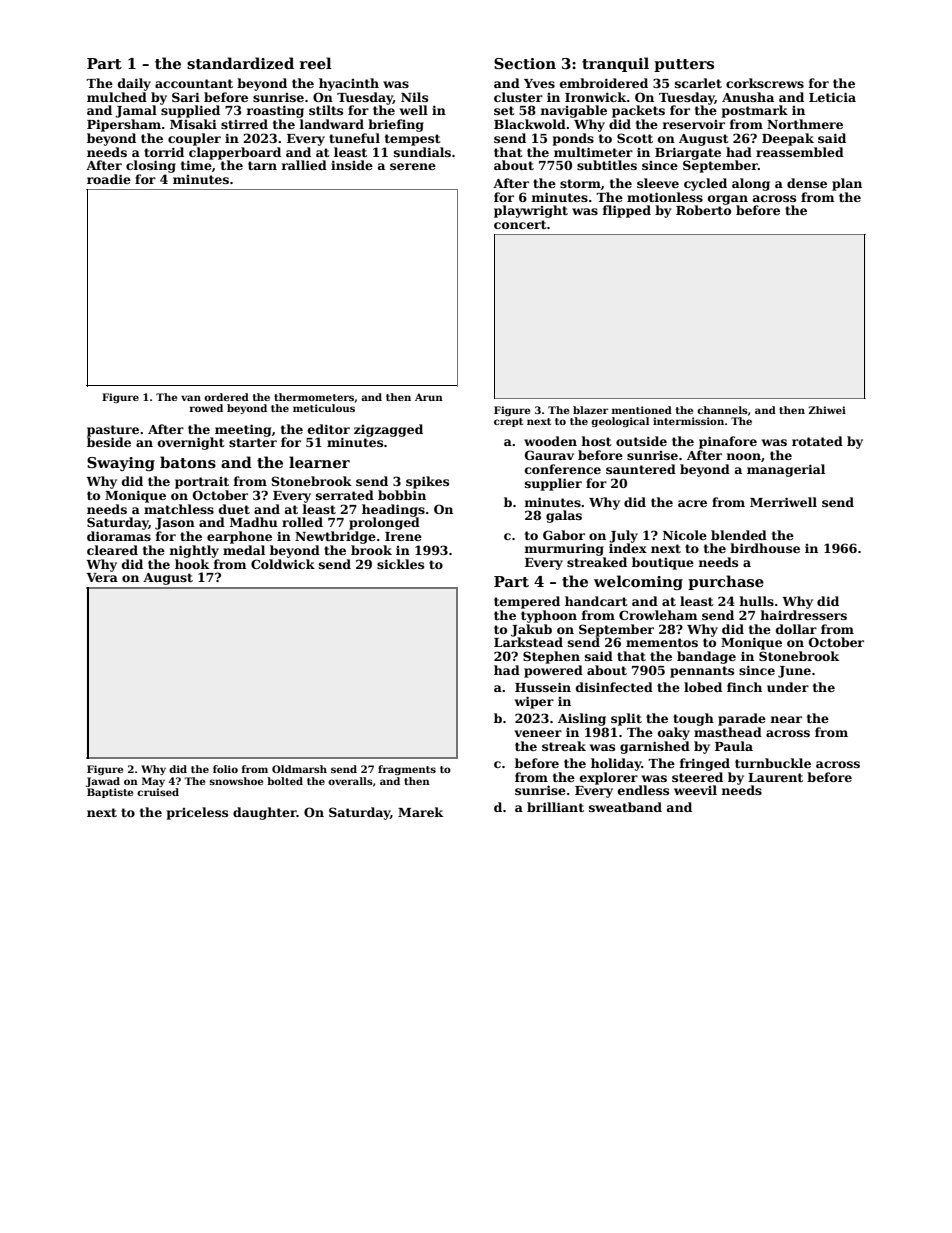 This screenshot has width=952, height=1233. Describe the element at coordinates (134, 84) in the screenshot. I see `daily` at that location.
